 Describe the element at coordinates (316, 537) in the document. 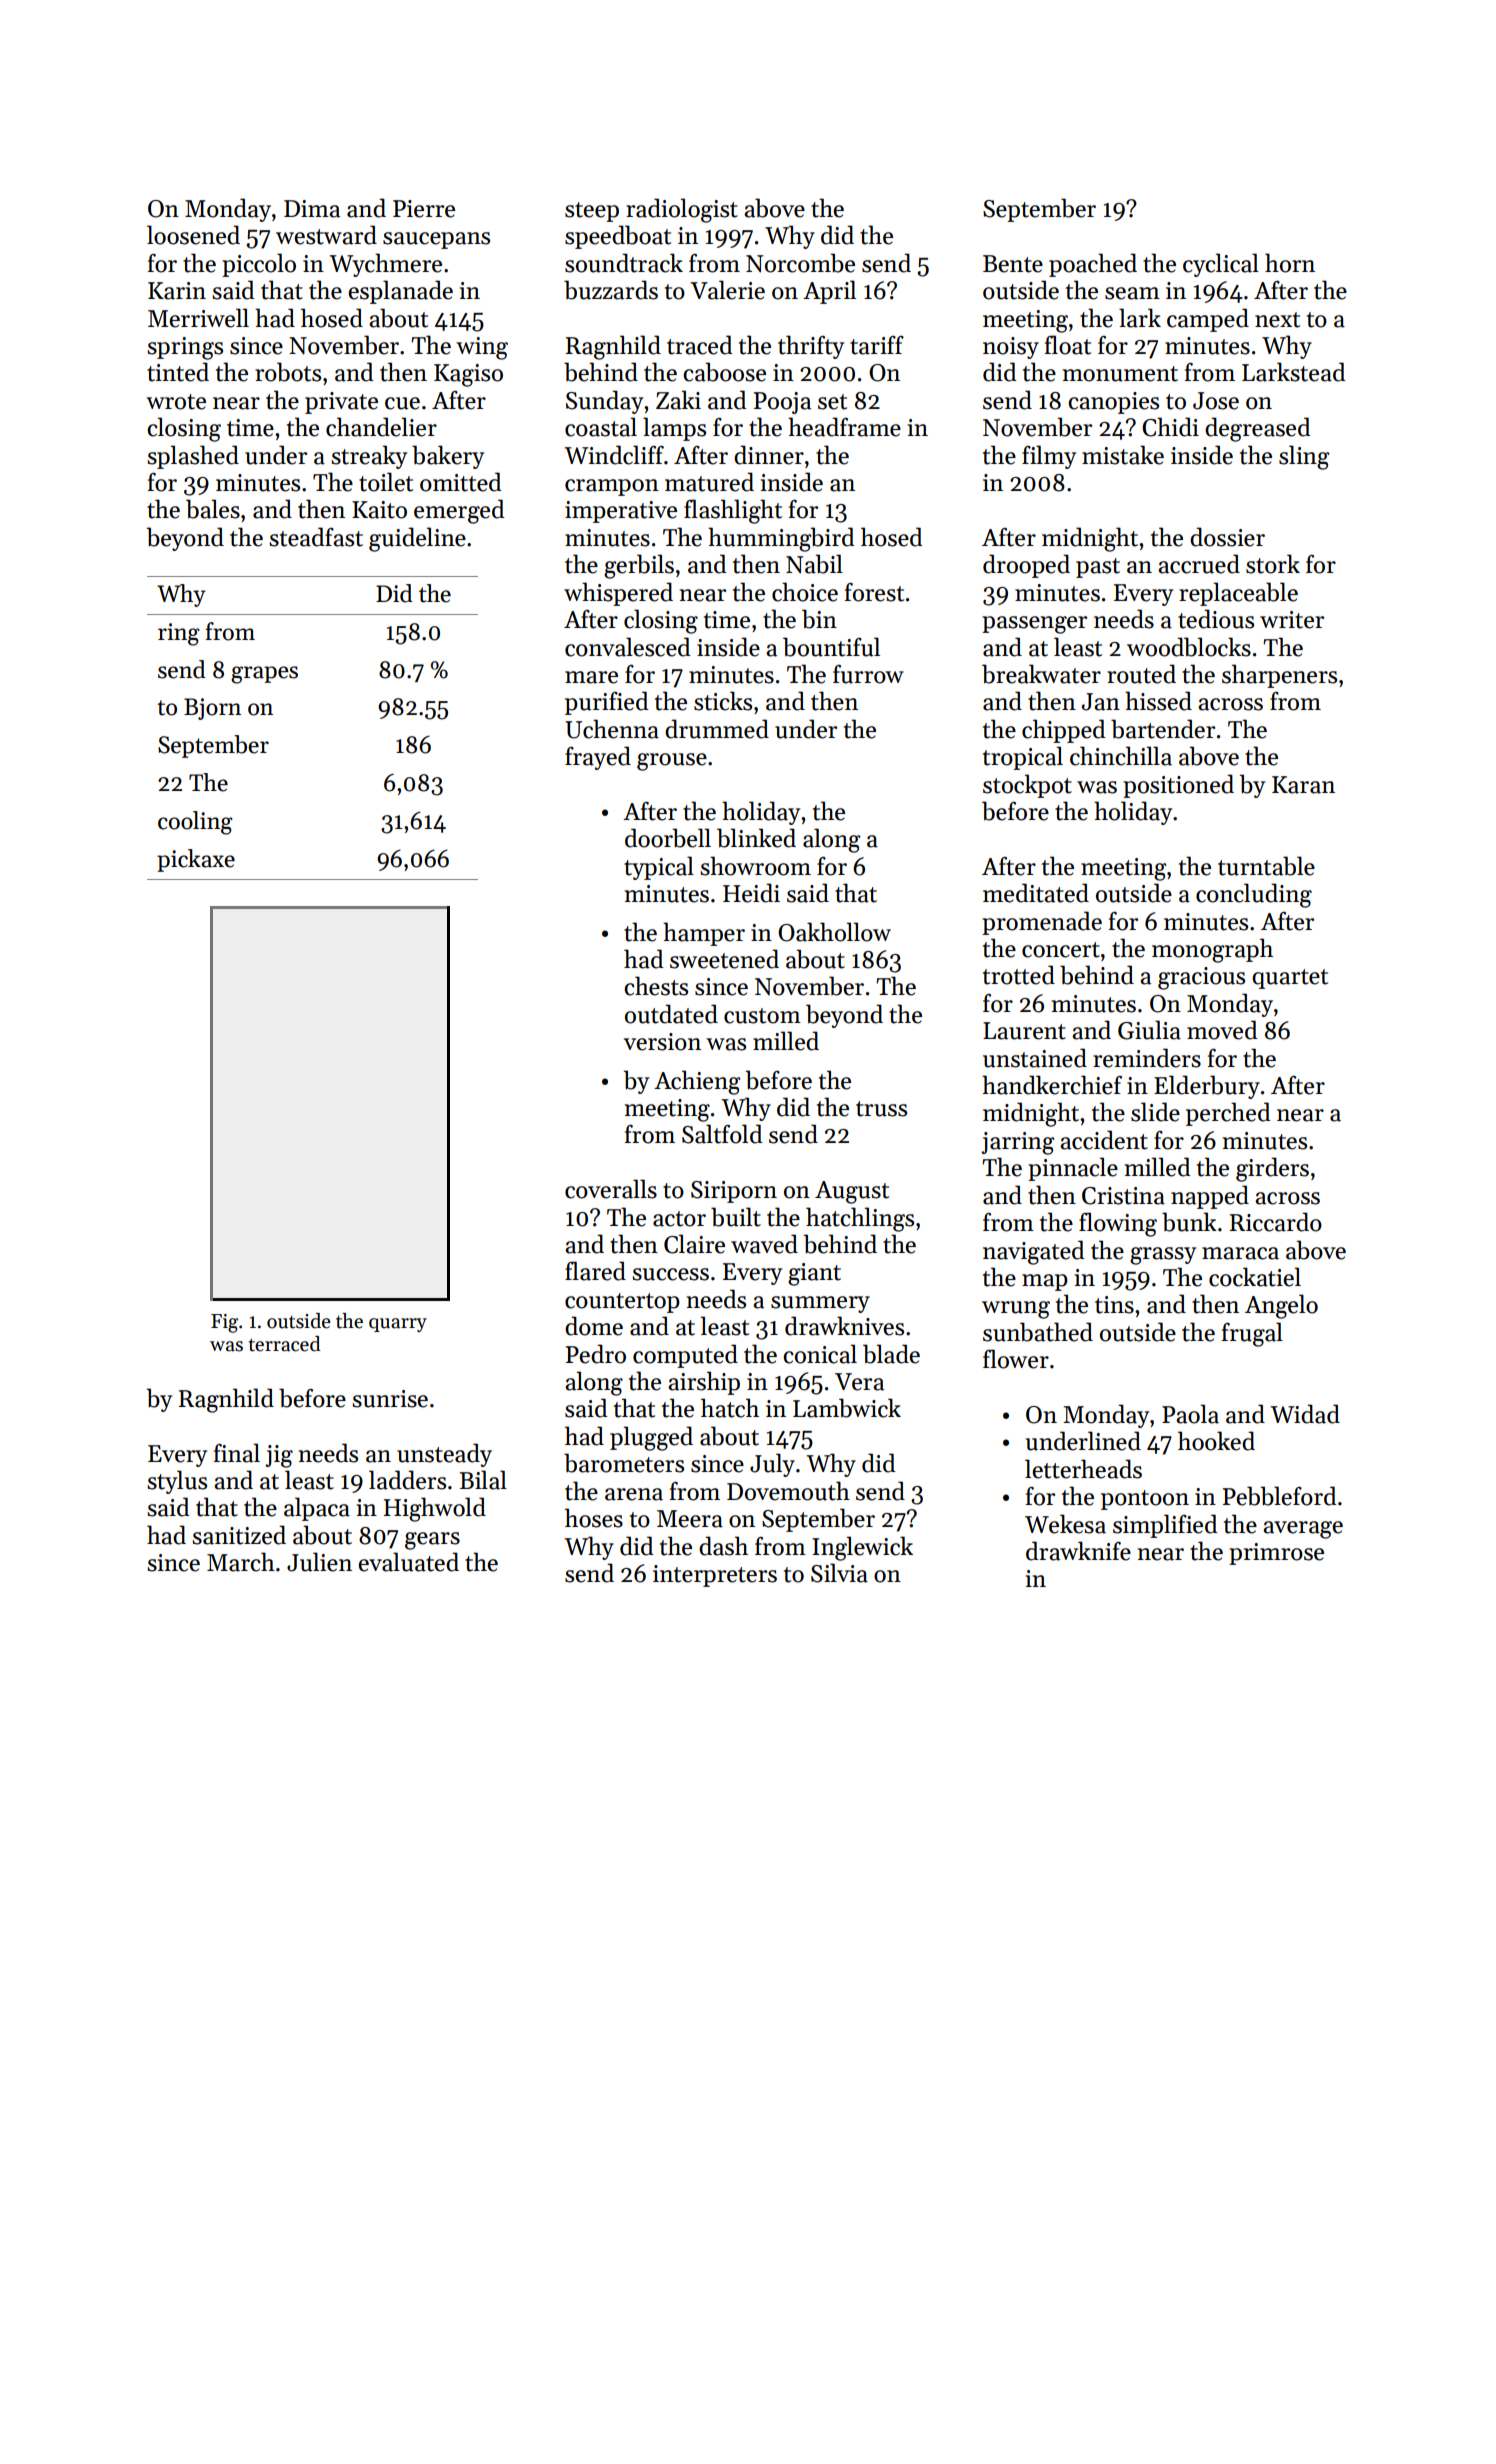

I see `steadfast` at that location.
